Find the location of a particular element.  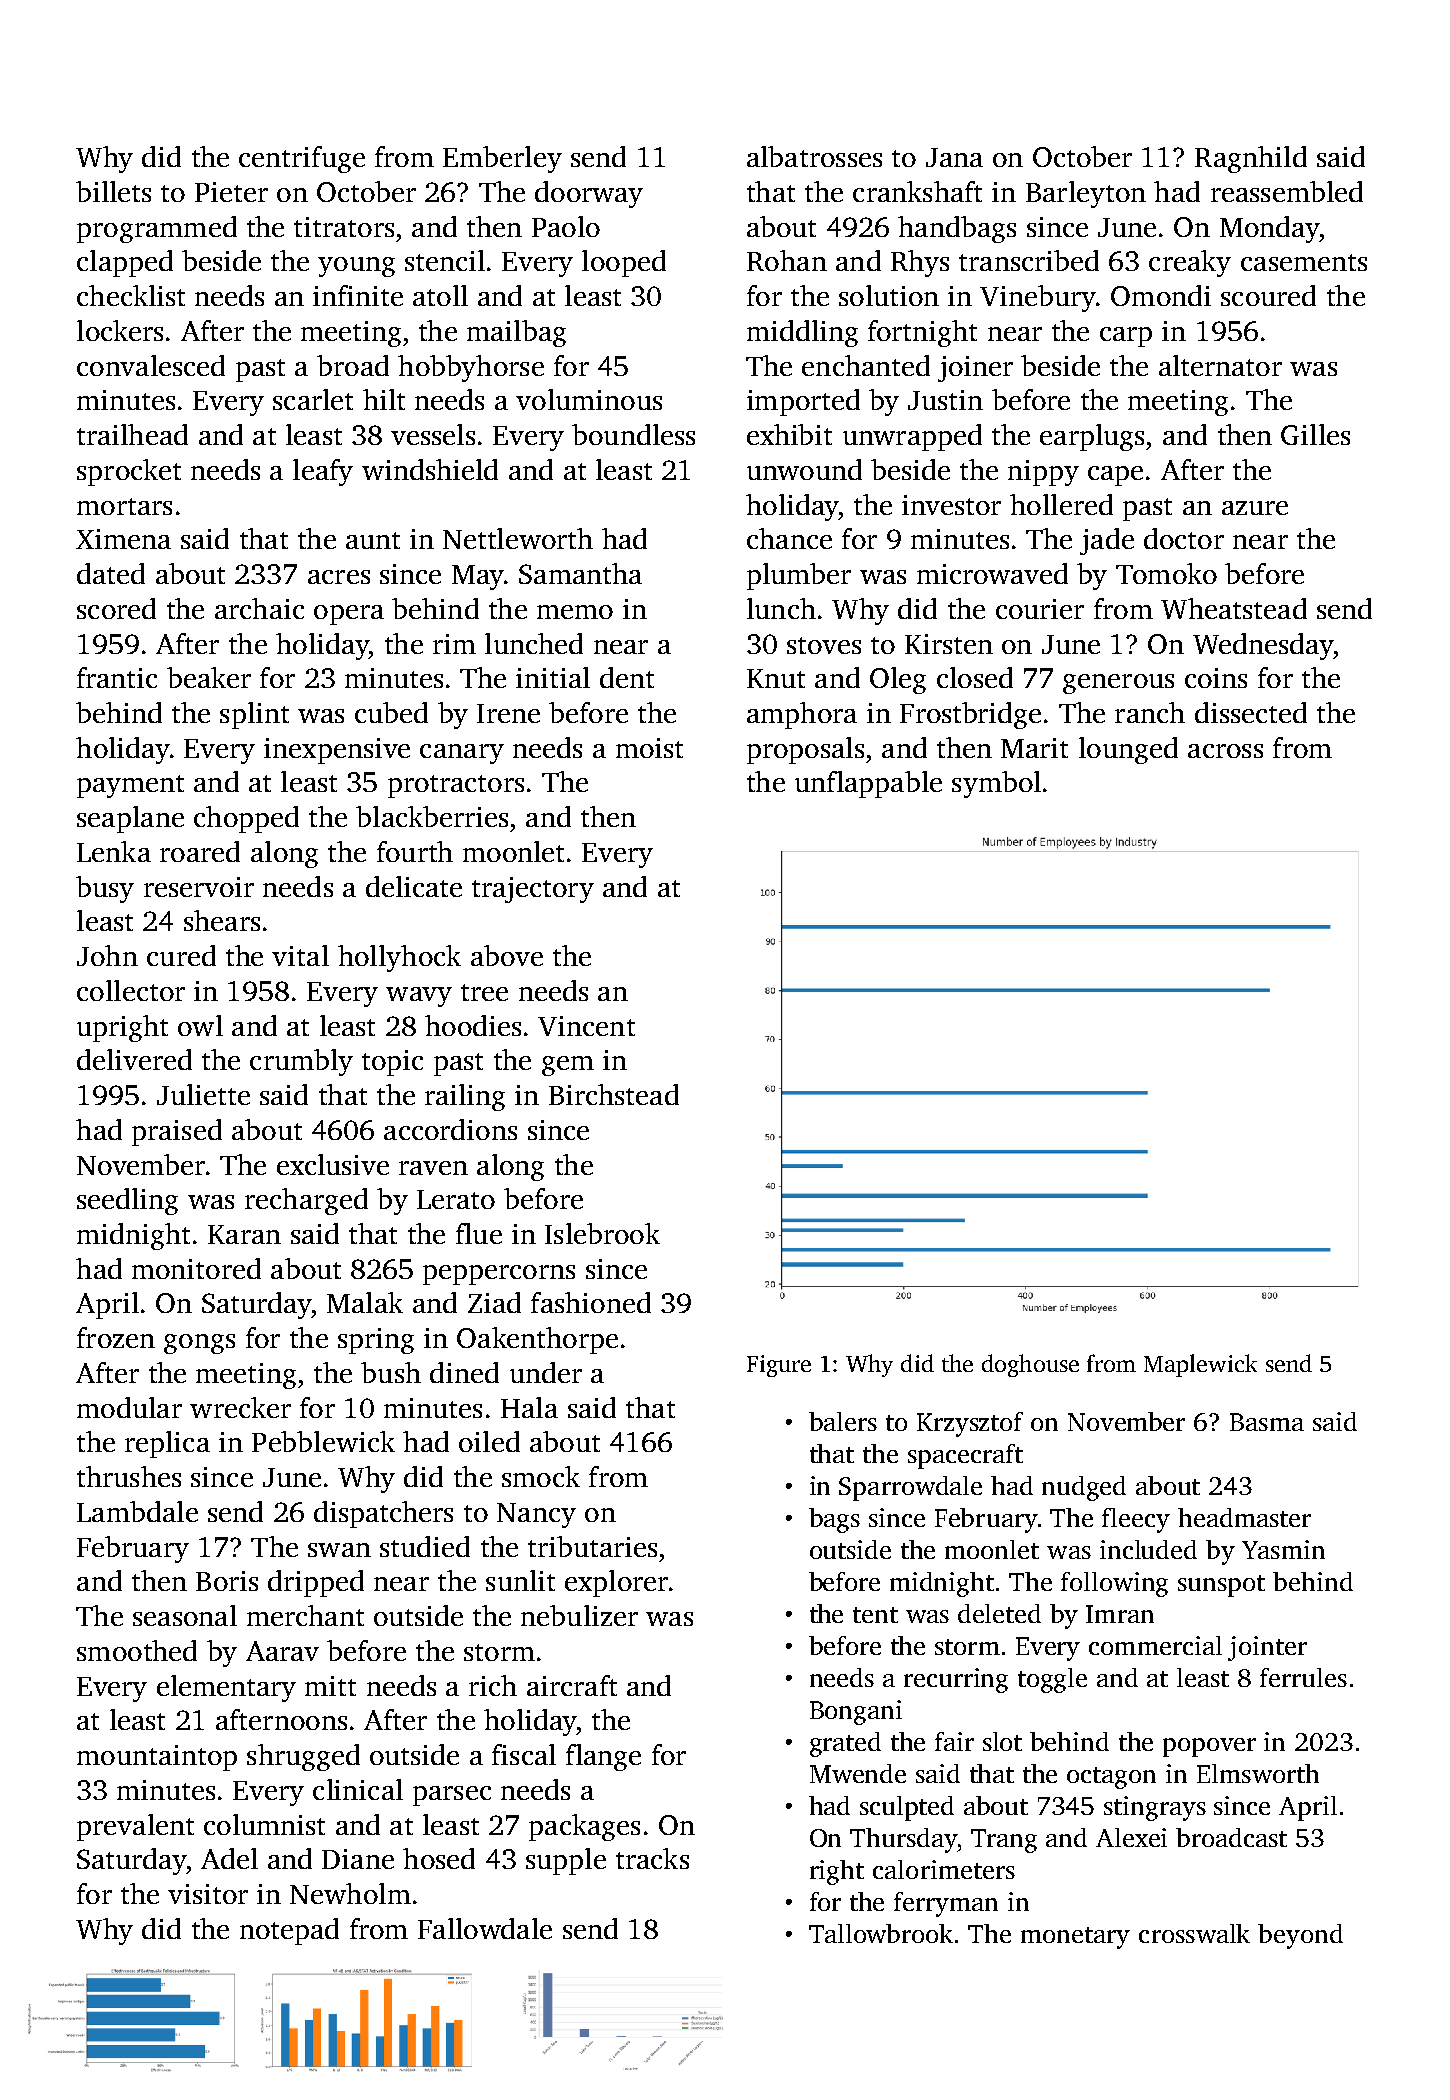

prevalent is located at coordinates (135, 1827).
